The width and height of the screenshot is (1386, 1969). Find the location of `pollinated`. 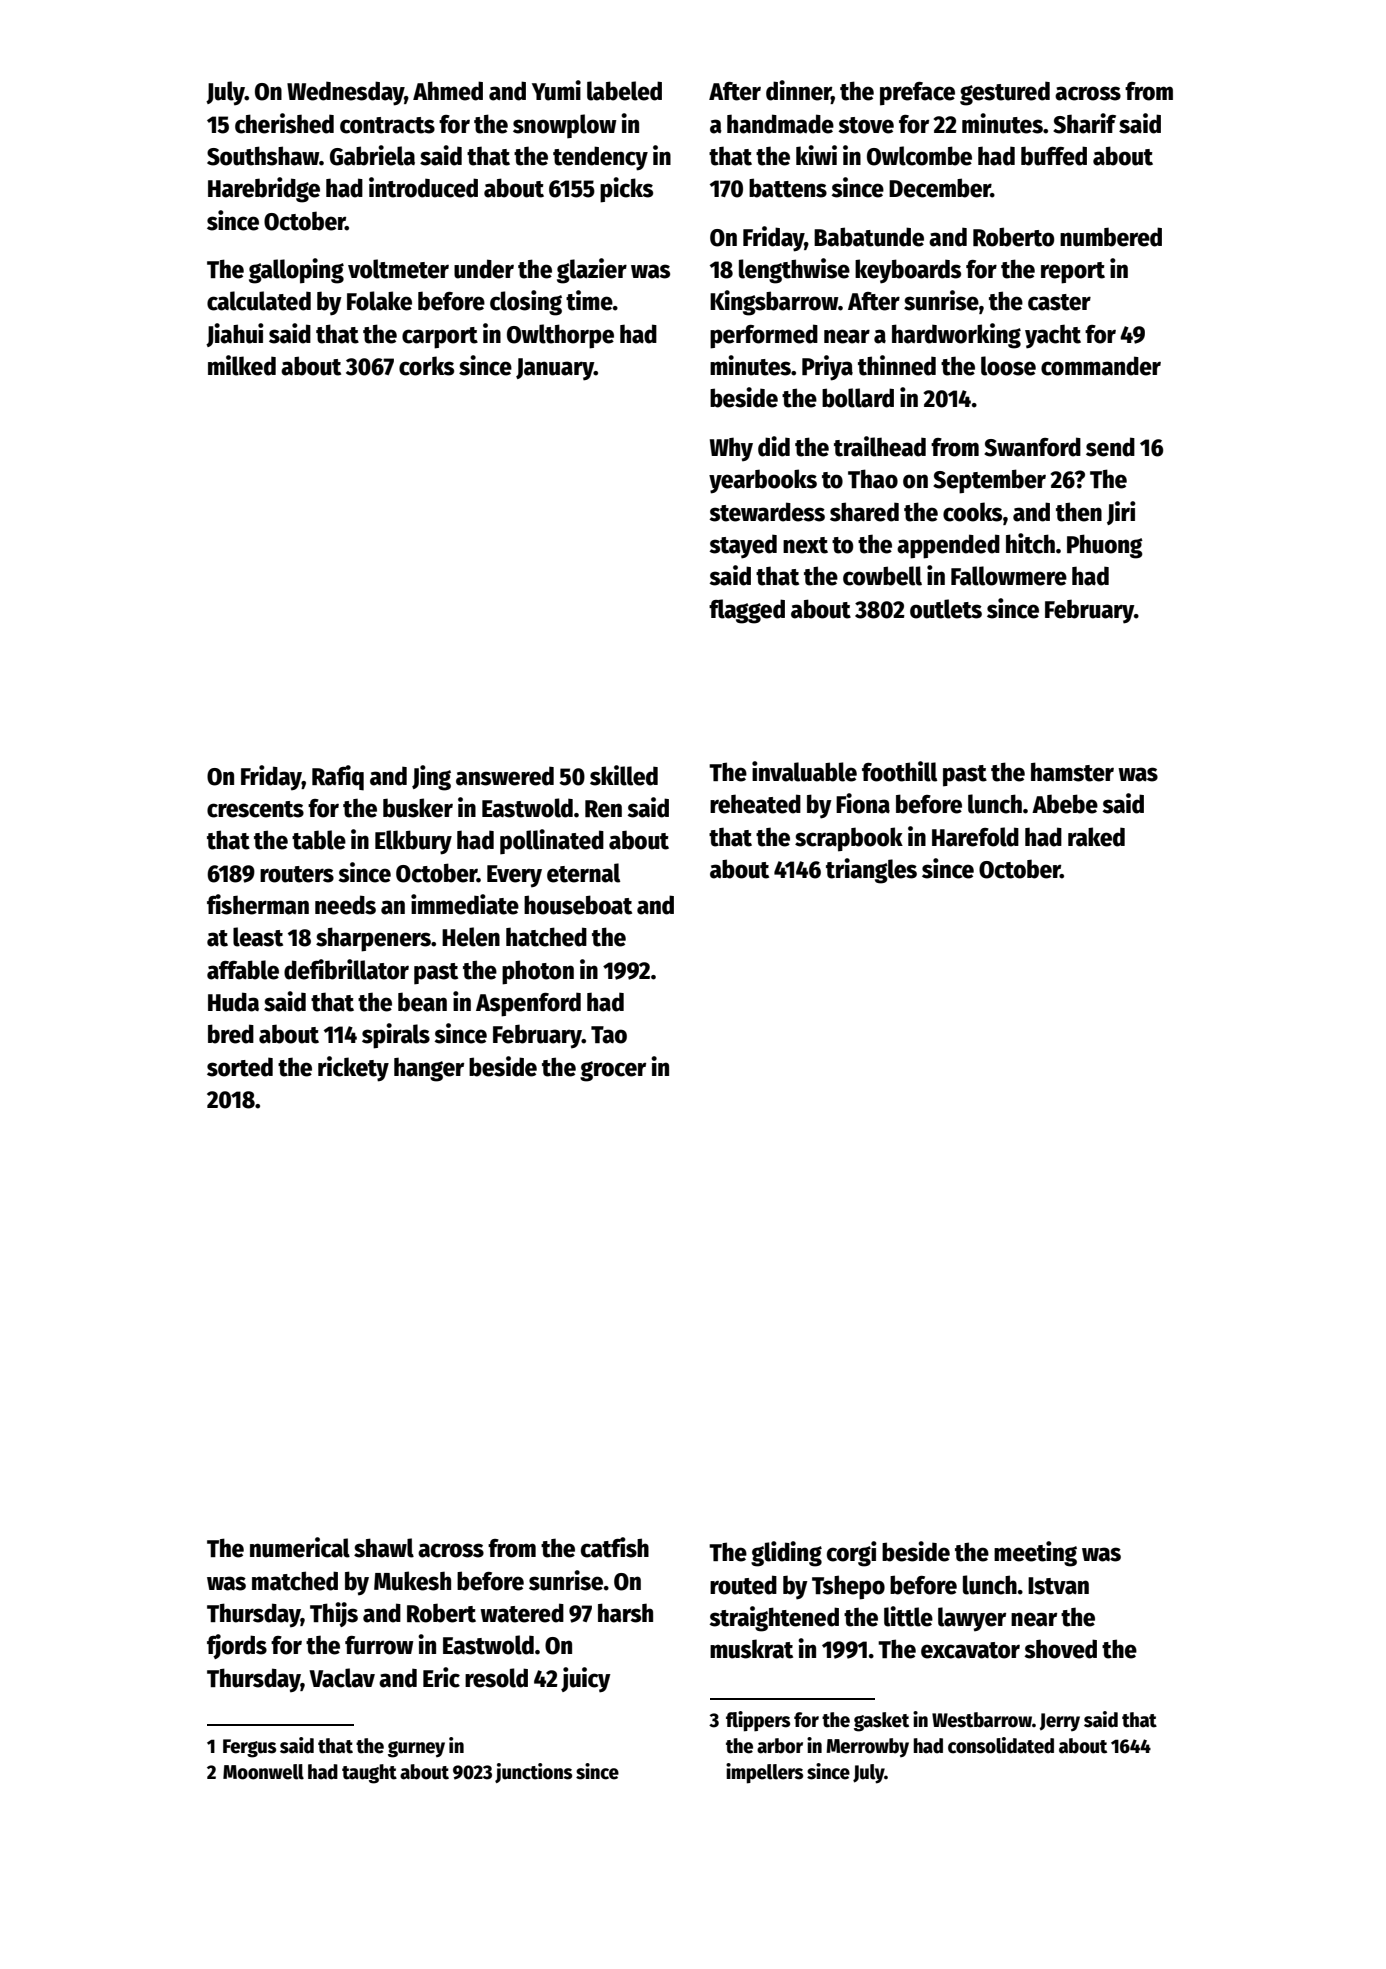

pollinated is located at coordinates (552, 842).
